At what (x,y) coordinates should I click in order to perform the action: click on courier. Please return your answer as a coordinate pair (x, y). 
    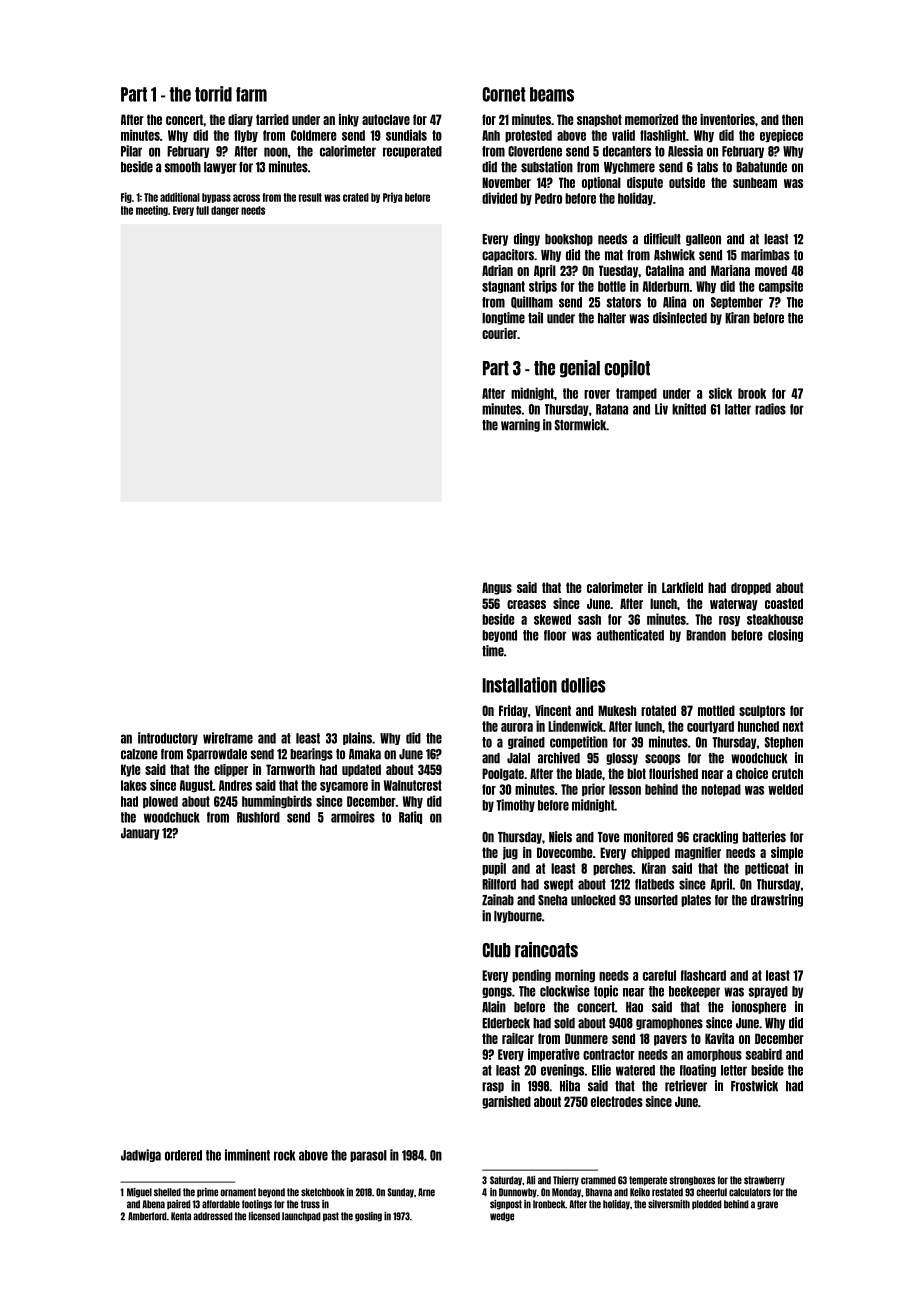
    Looking at the image, I should click on (499, 333).
